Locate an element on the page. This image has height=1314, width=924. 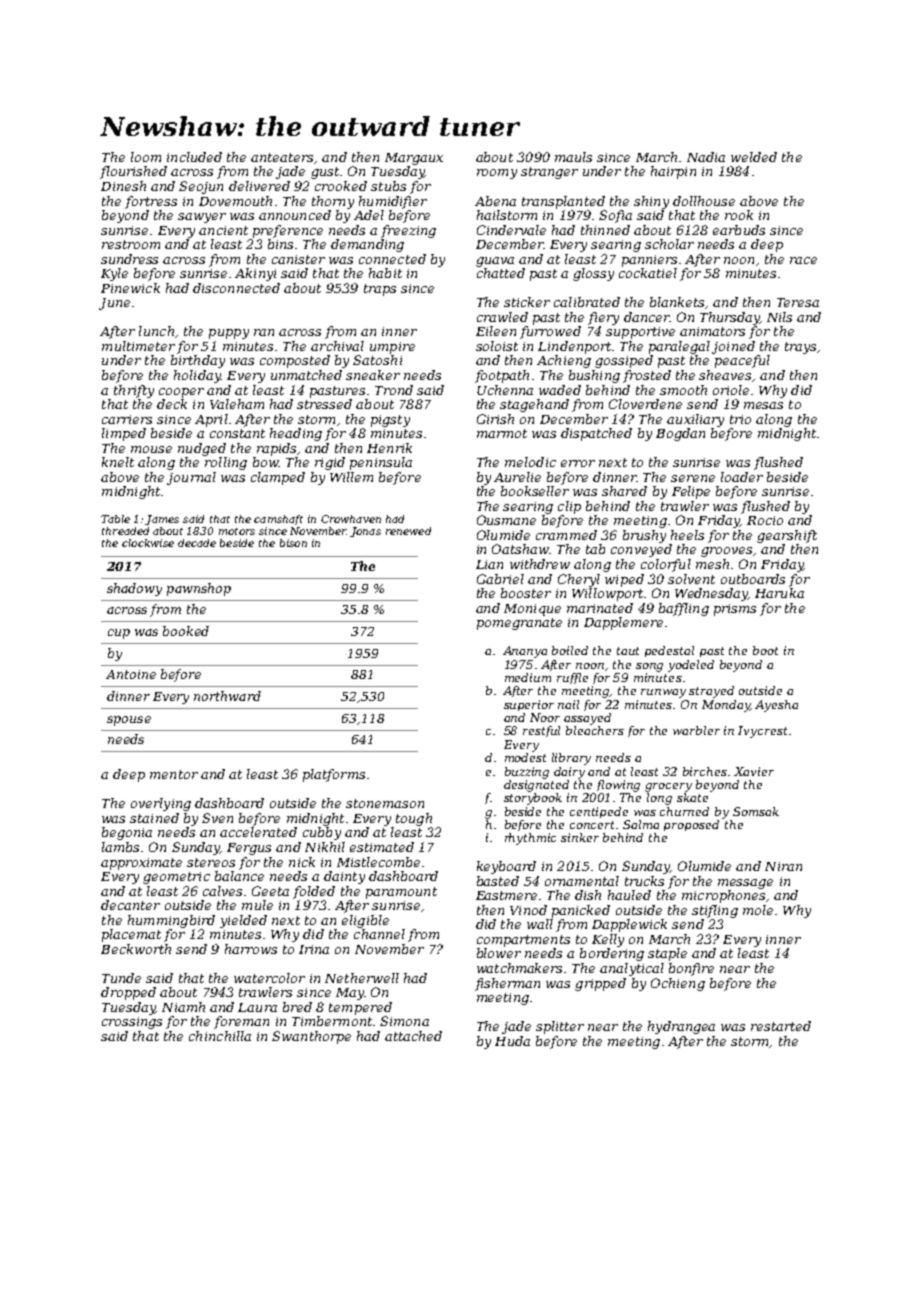
splitter is located at coordinates (560, 1027).
